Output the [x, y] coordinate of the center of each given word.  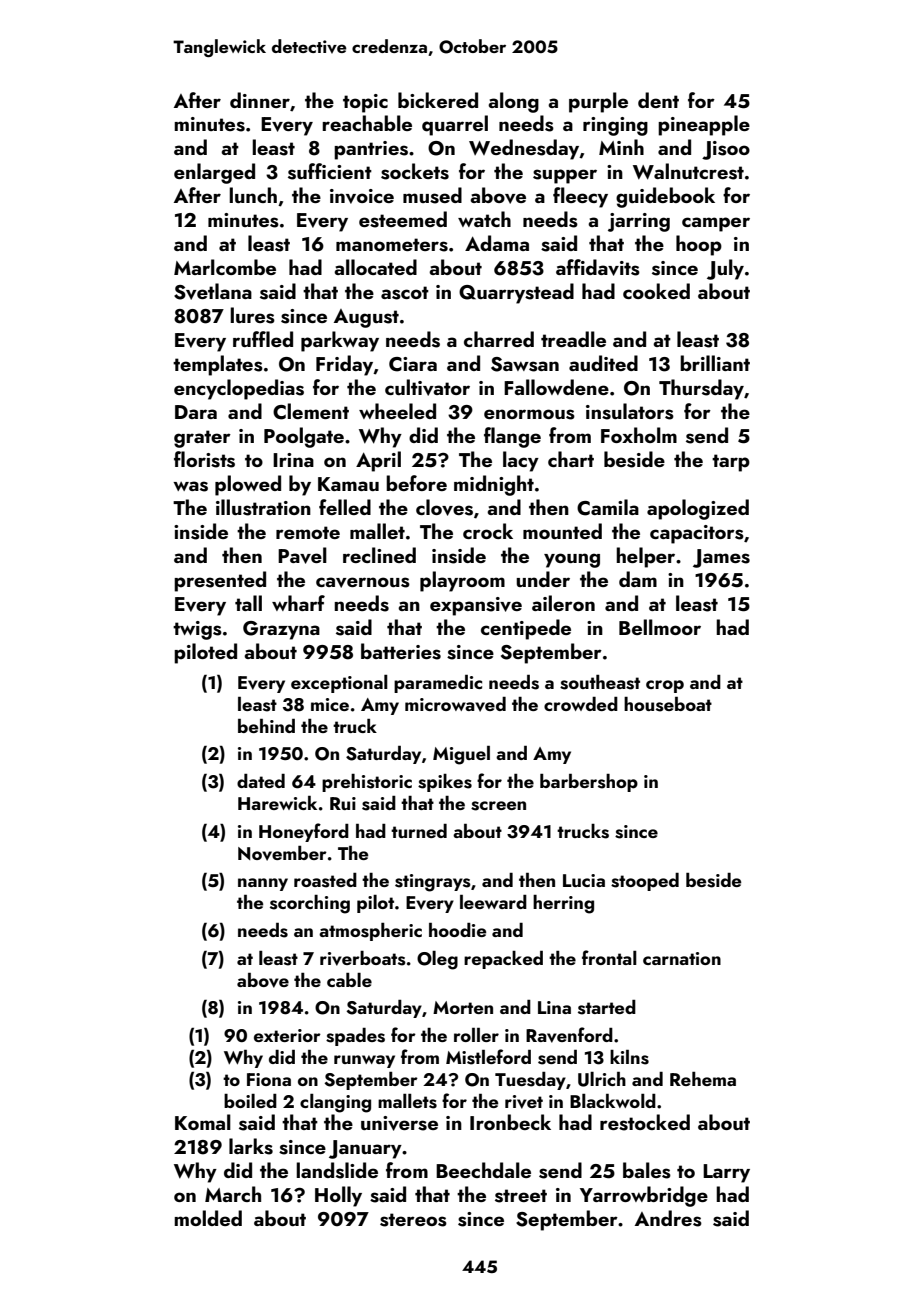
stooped [645, 882]
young [572, 560]
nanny [263, 884]
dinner [260, 100]
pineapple [704, 125]
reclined [379, 555]
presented [220, 581]
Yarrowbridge [644, 1196]
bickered [438, 100]
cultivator [427, 387]
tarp [731, 463]
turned [419, 831]
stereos [413, 1220]
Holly [338, 1196]
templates [218, 365]
